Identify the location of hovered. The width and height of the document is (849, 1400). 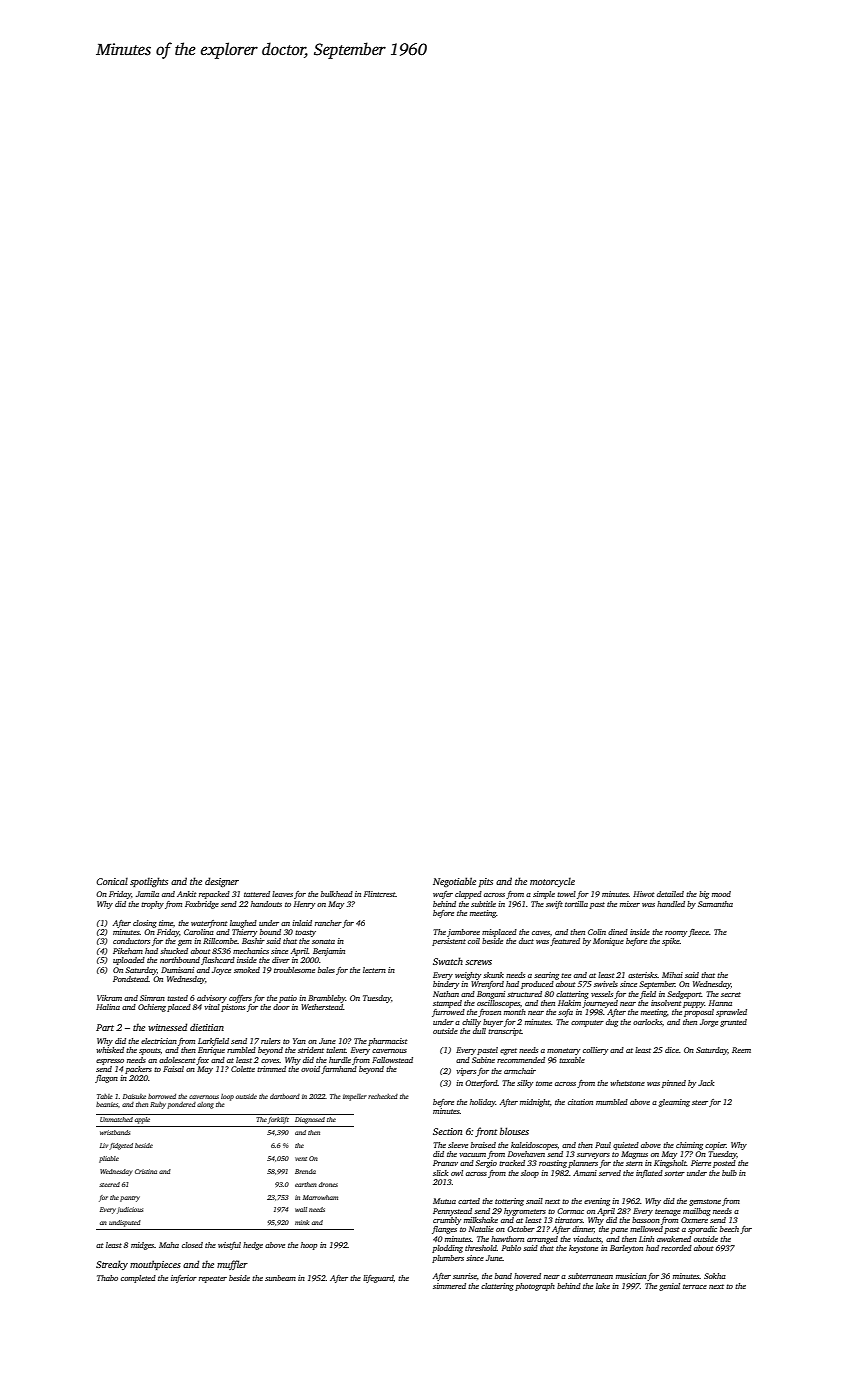
(527, 1276).
